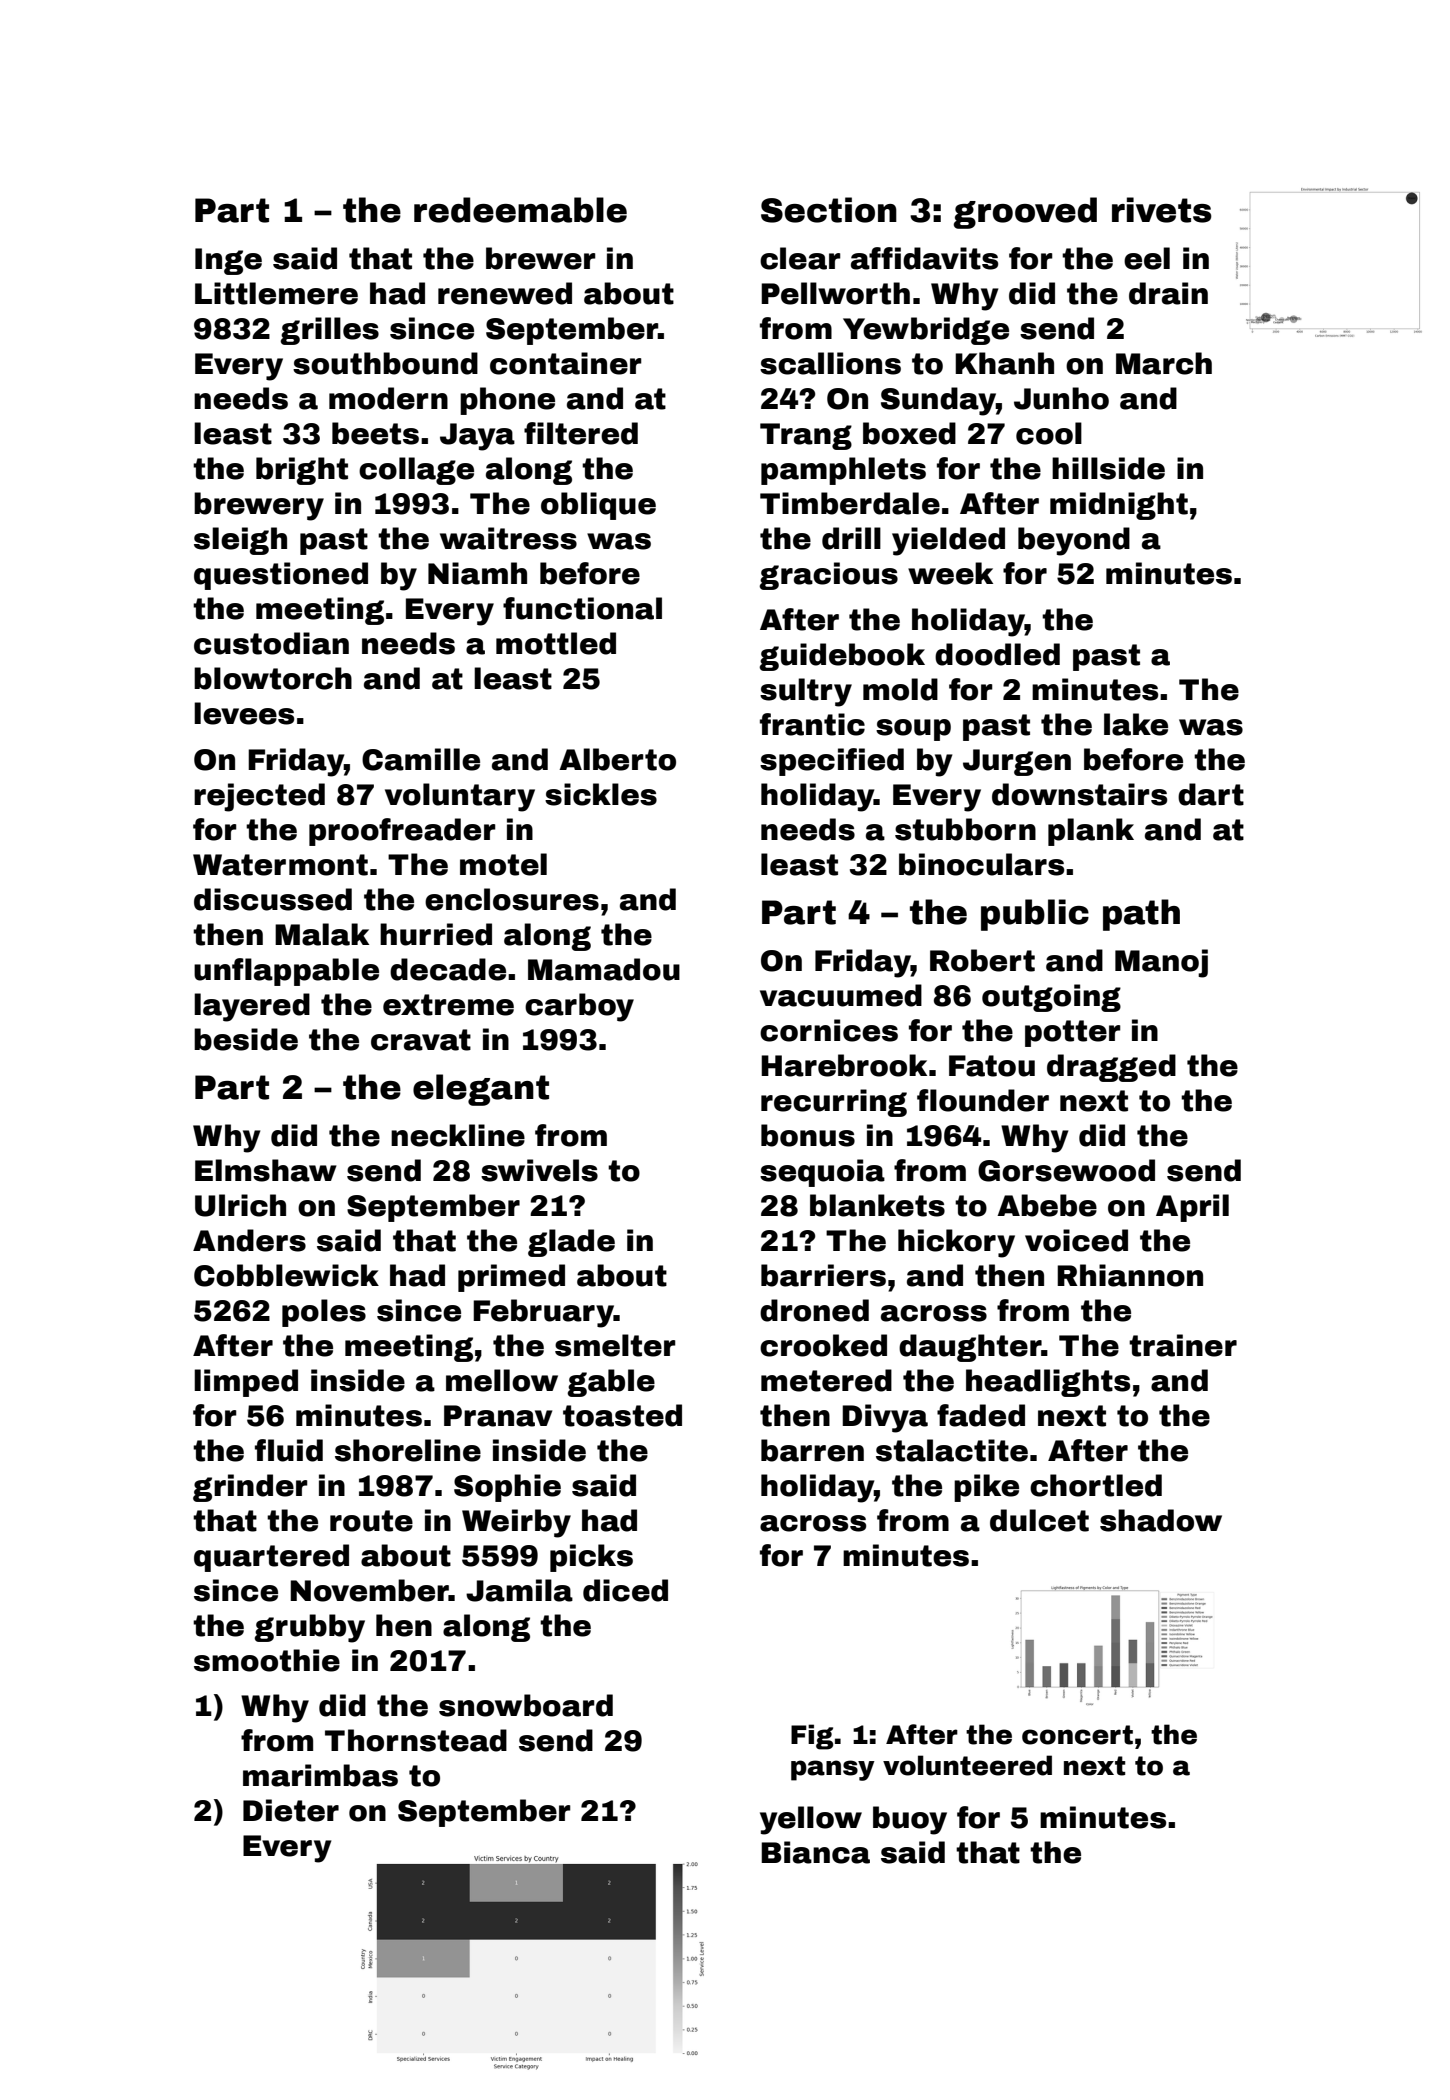 This screenshot has height=2100, width=1450. What do you see at coordinates (1211, 794) in the screenshot?
I see `dart` at bounding box center [1211, 794].
